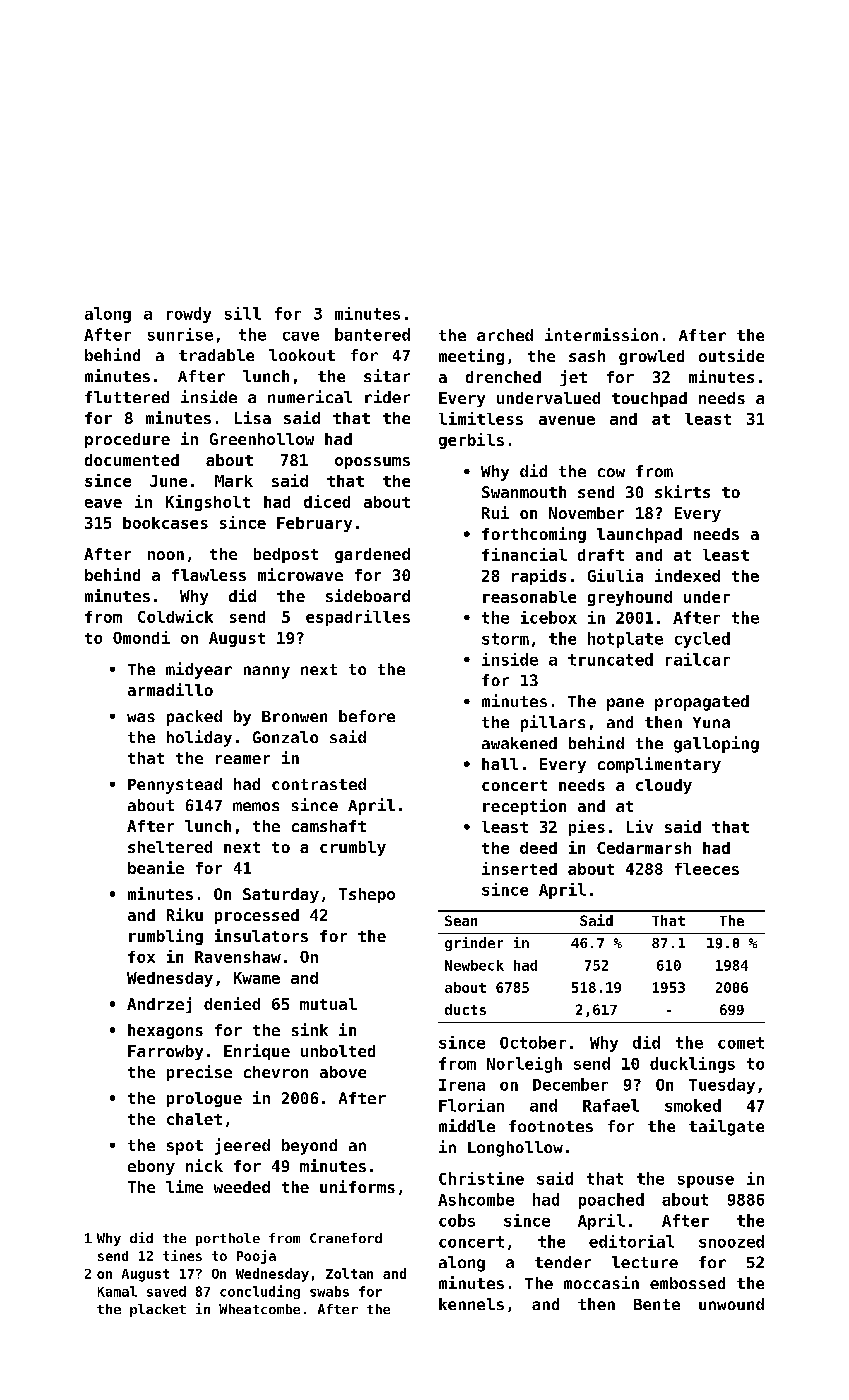 The image size is (849, 1400). What do you see at coordinates (551, 1126) in the image?
I see `footnotes` at bounding box center [551, 1126].
